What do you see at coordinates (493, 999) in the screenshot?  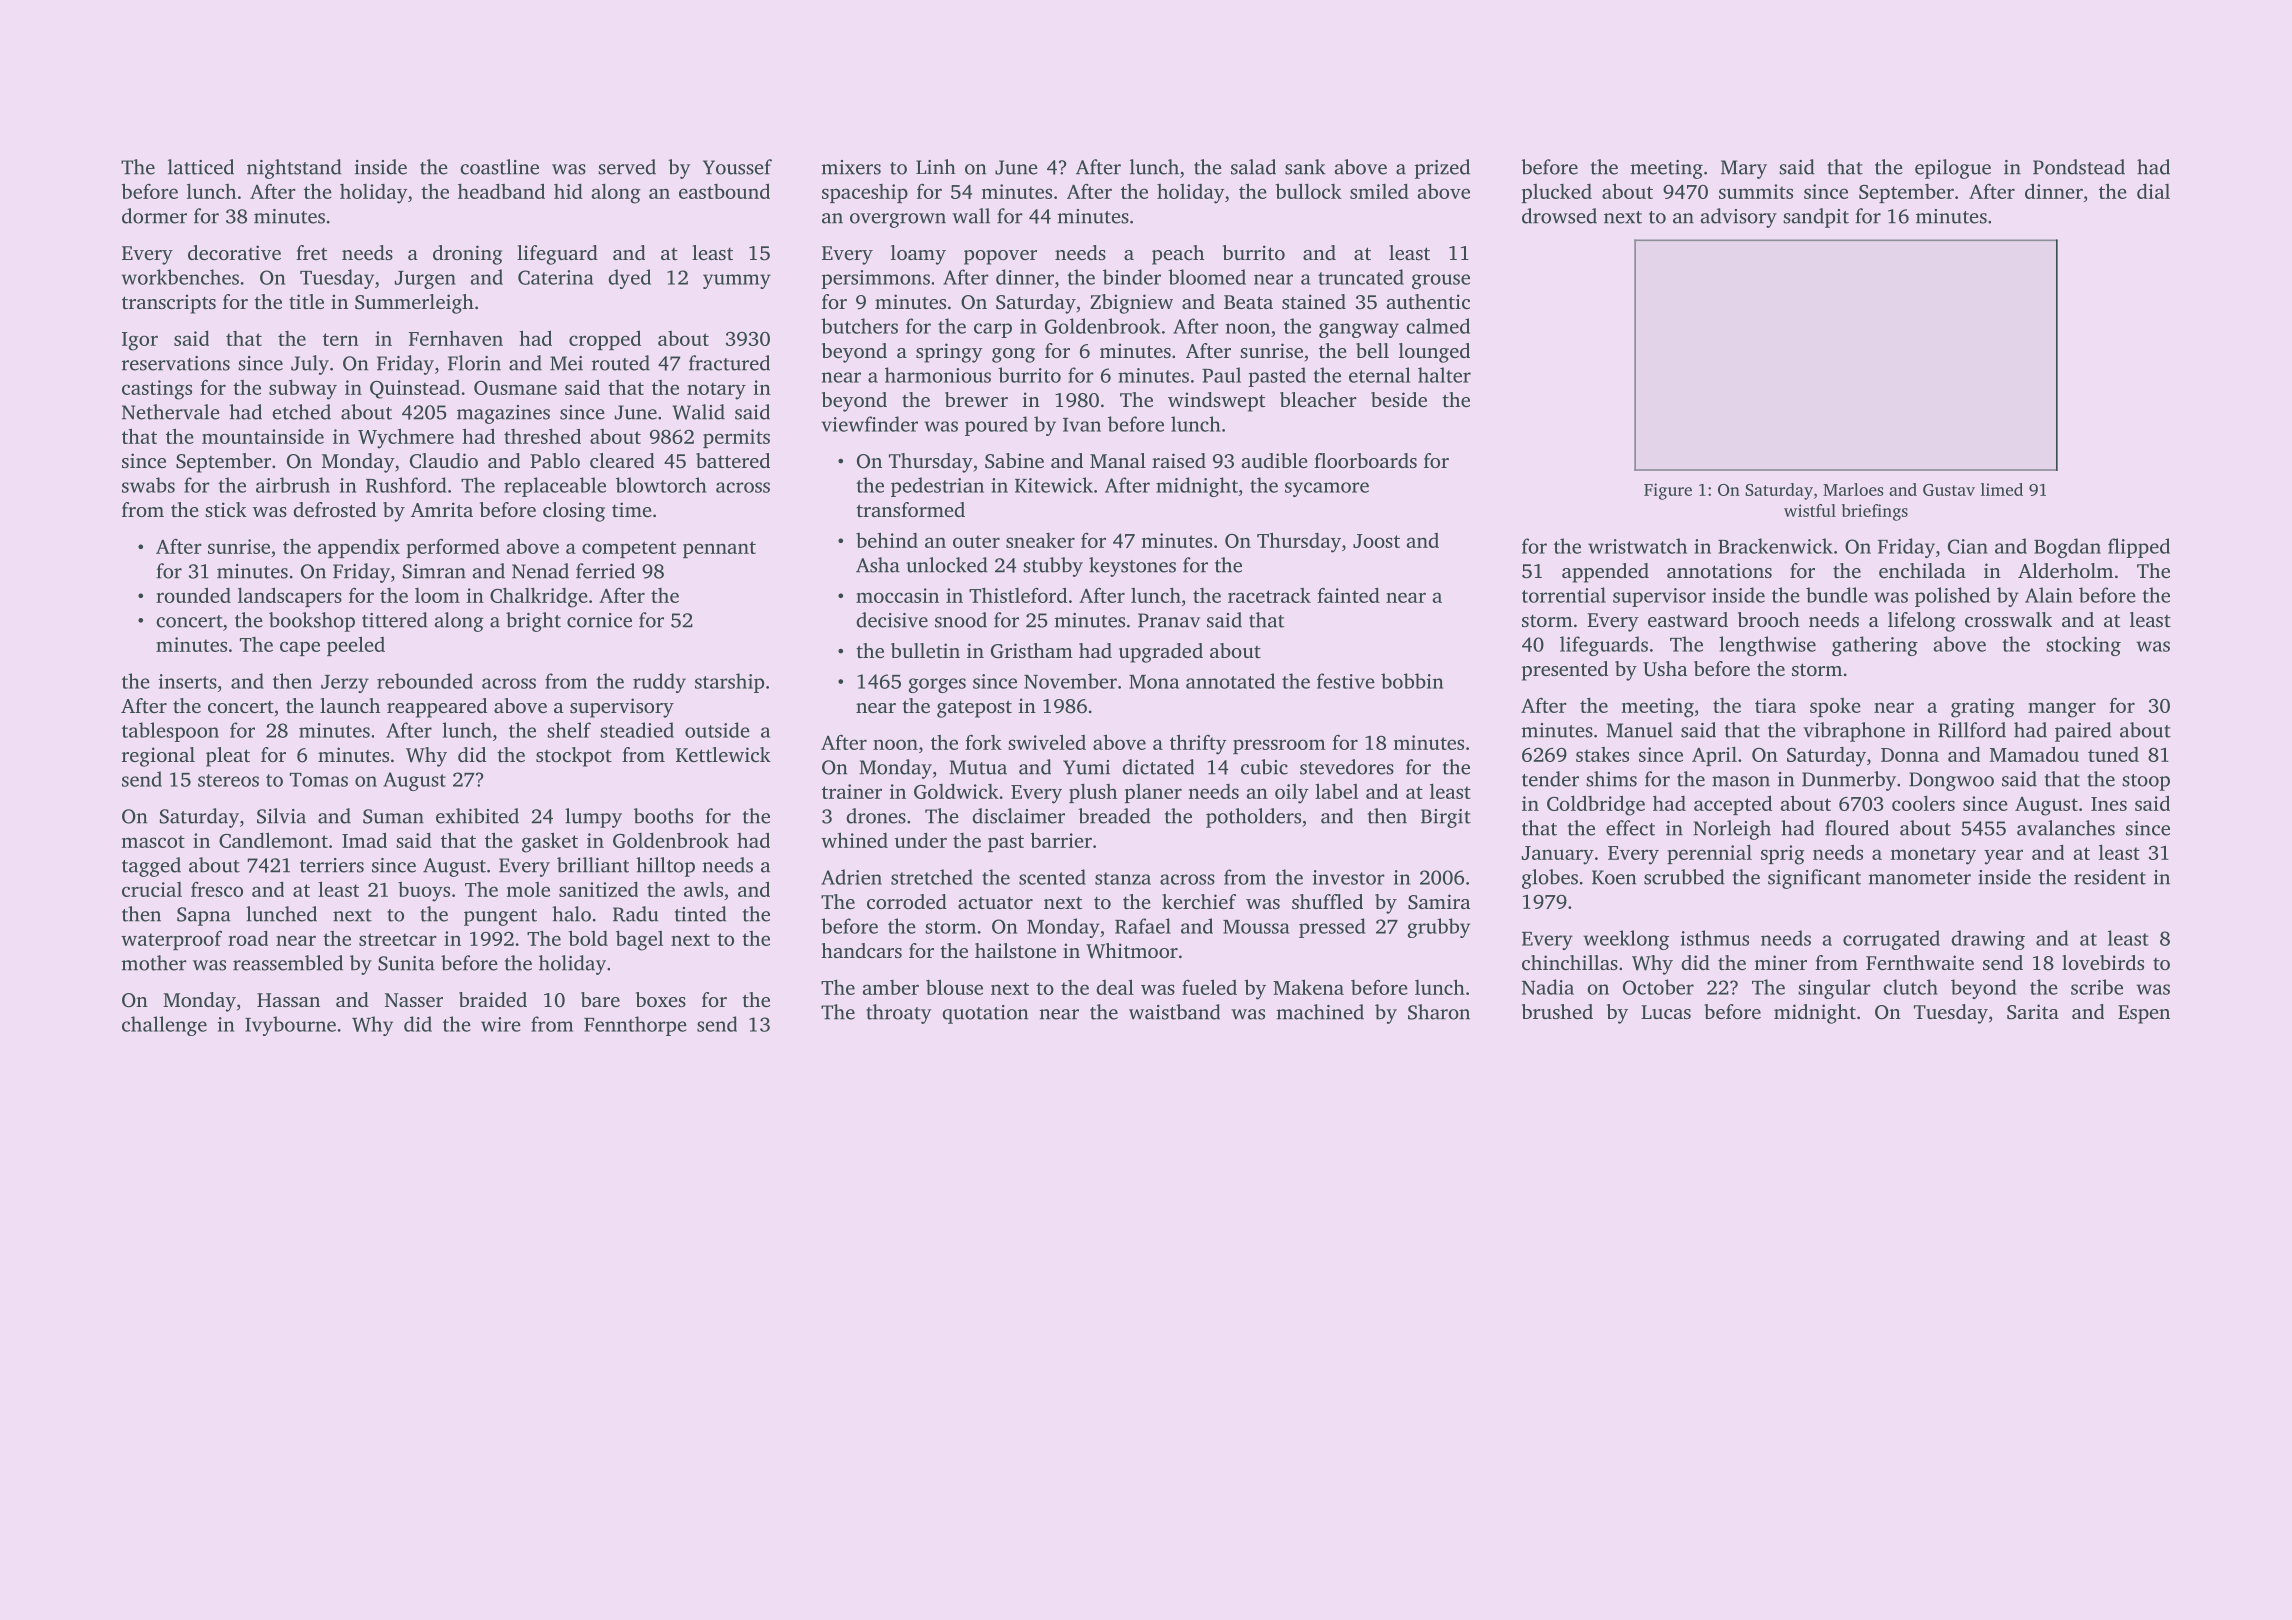 I see `braided` at bounding box center [493, 999].
